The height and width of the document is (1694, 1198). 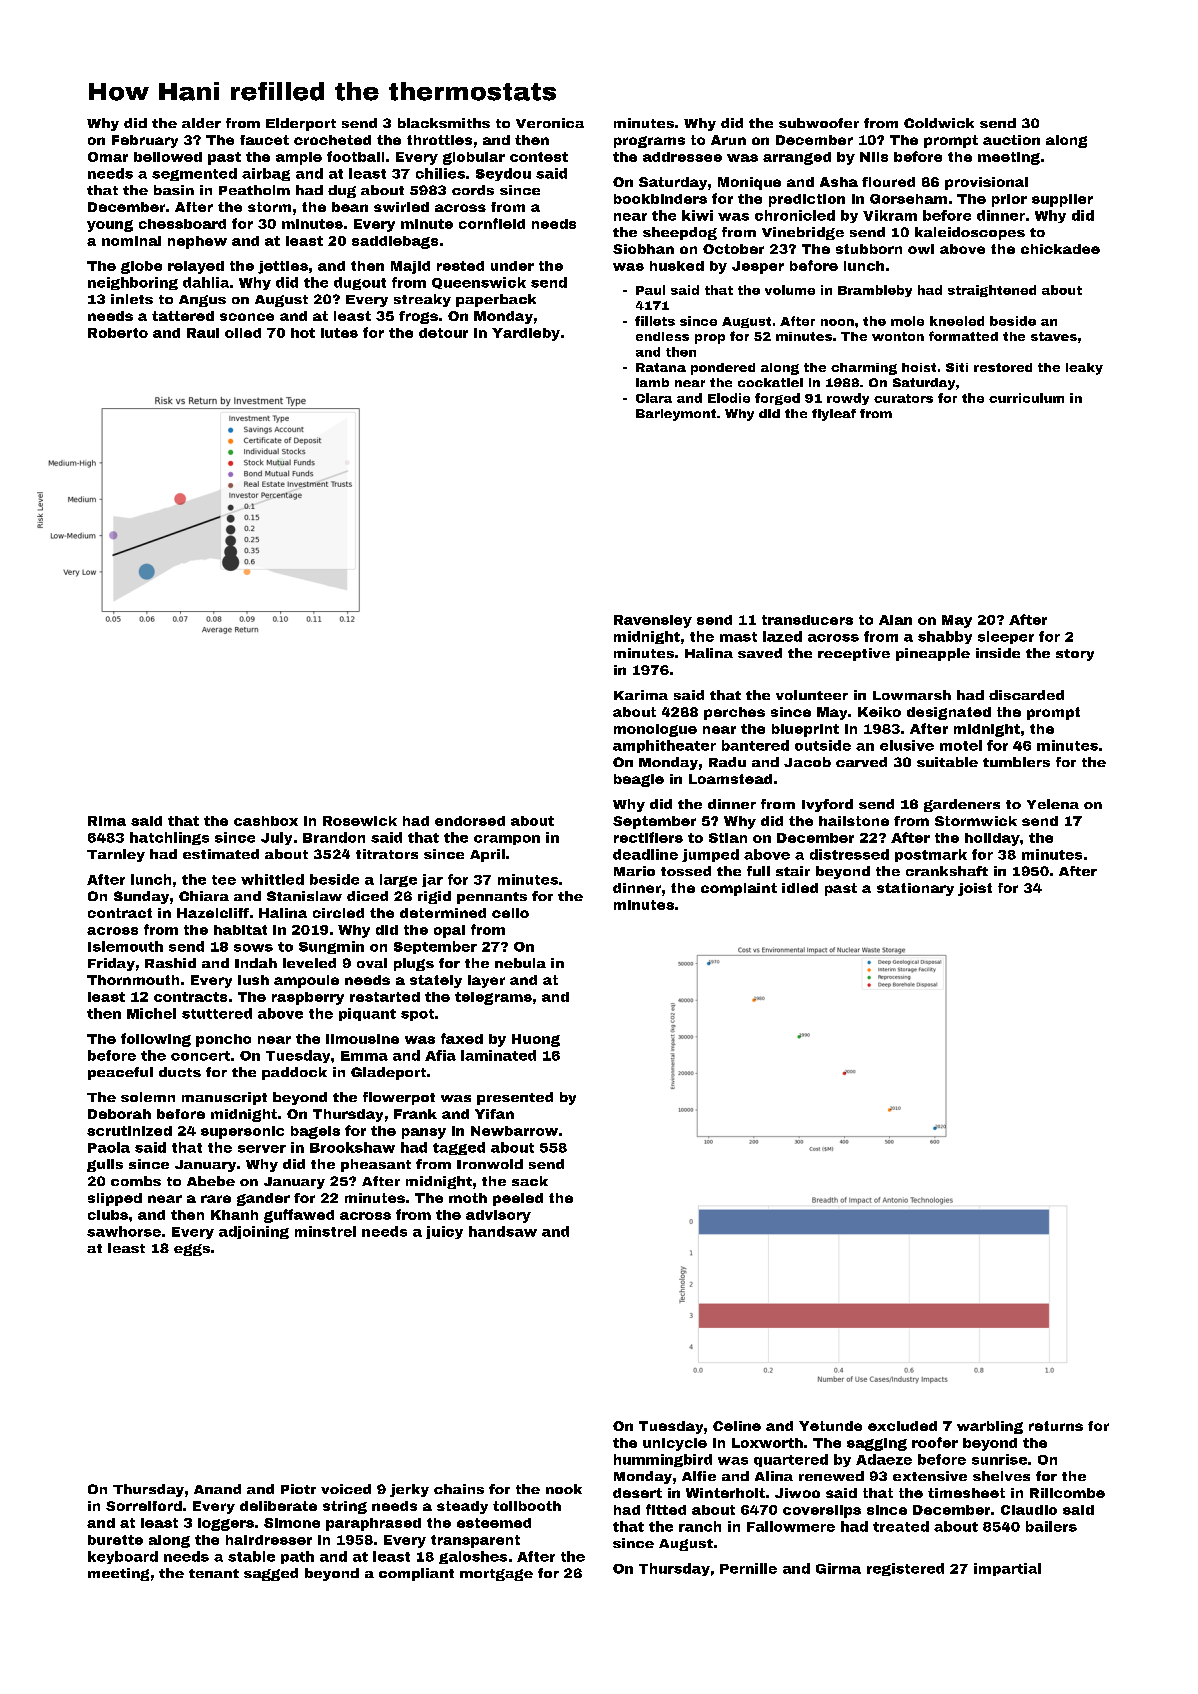 I want to click on alder, so click(x=201, y=123).
